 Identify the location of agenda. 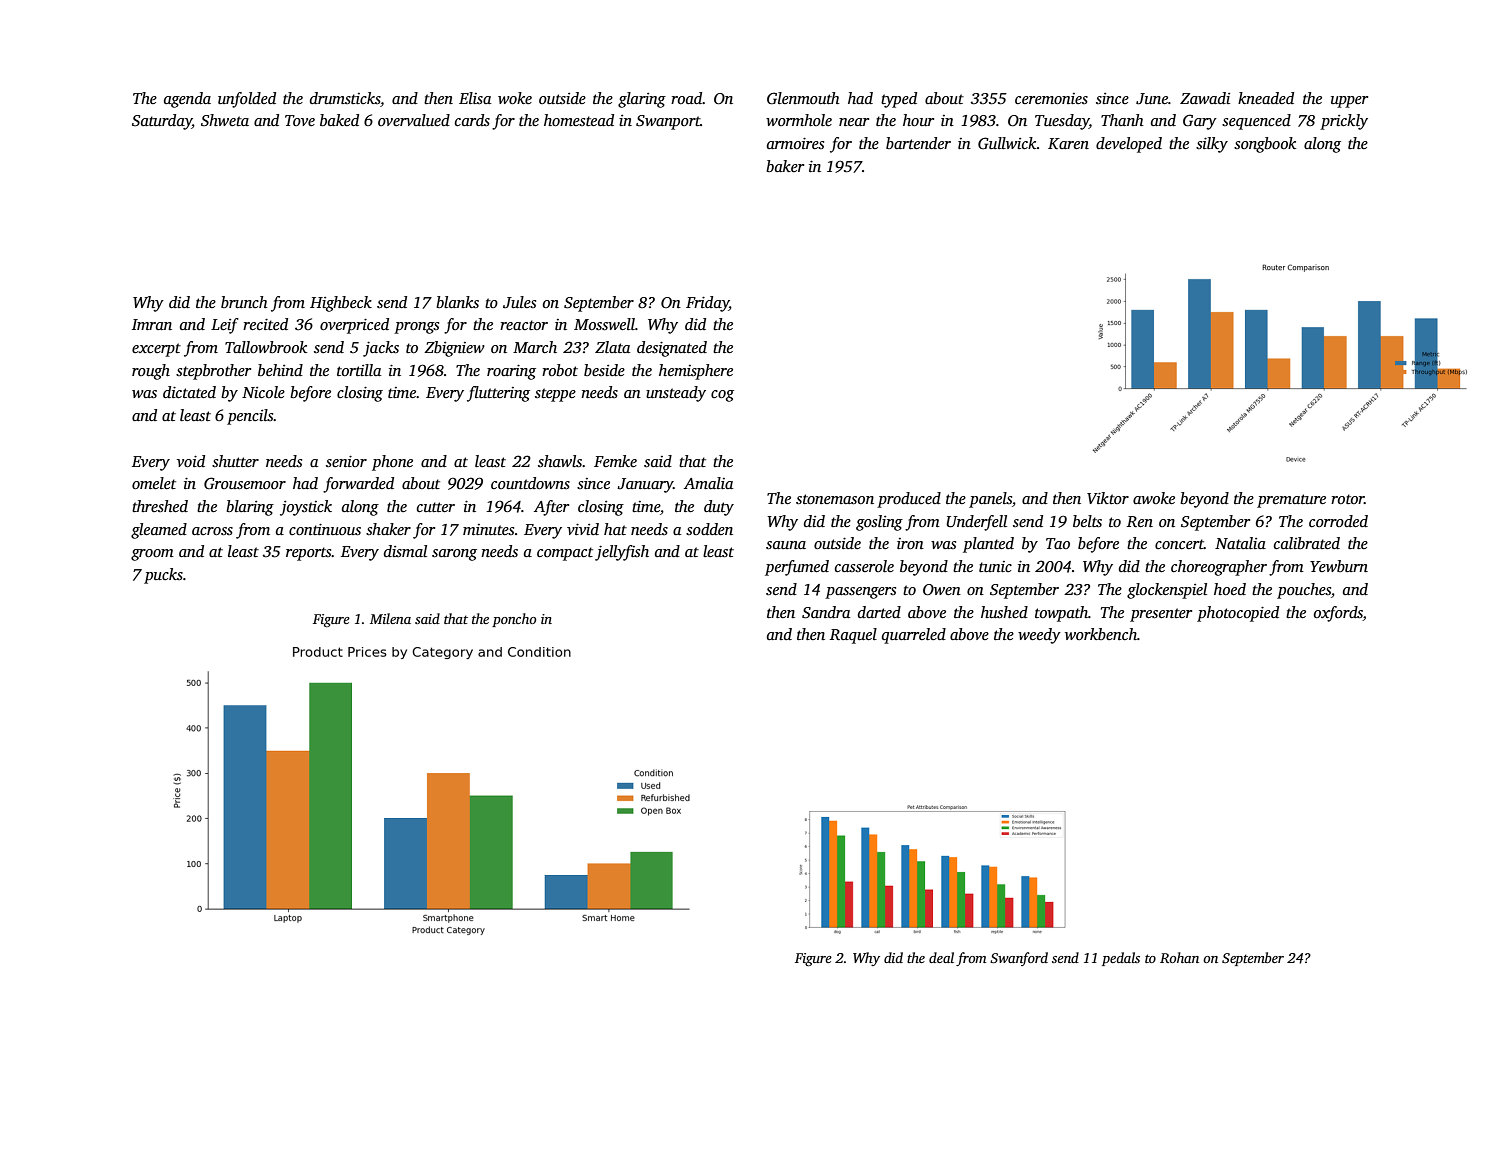
(187, 100).
